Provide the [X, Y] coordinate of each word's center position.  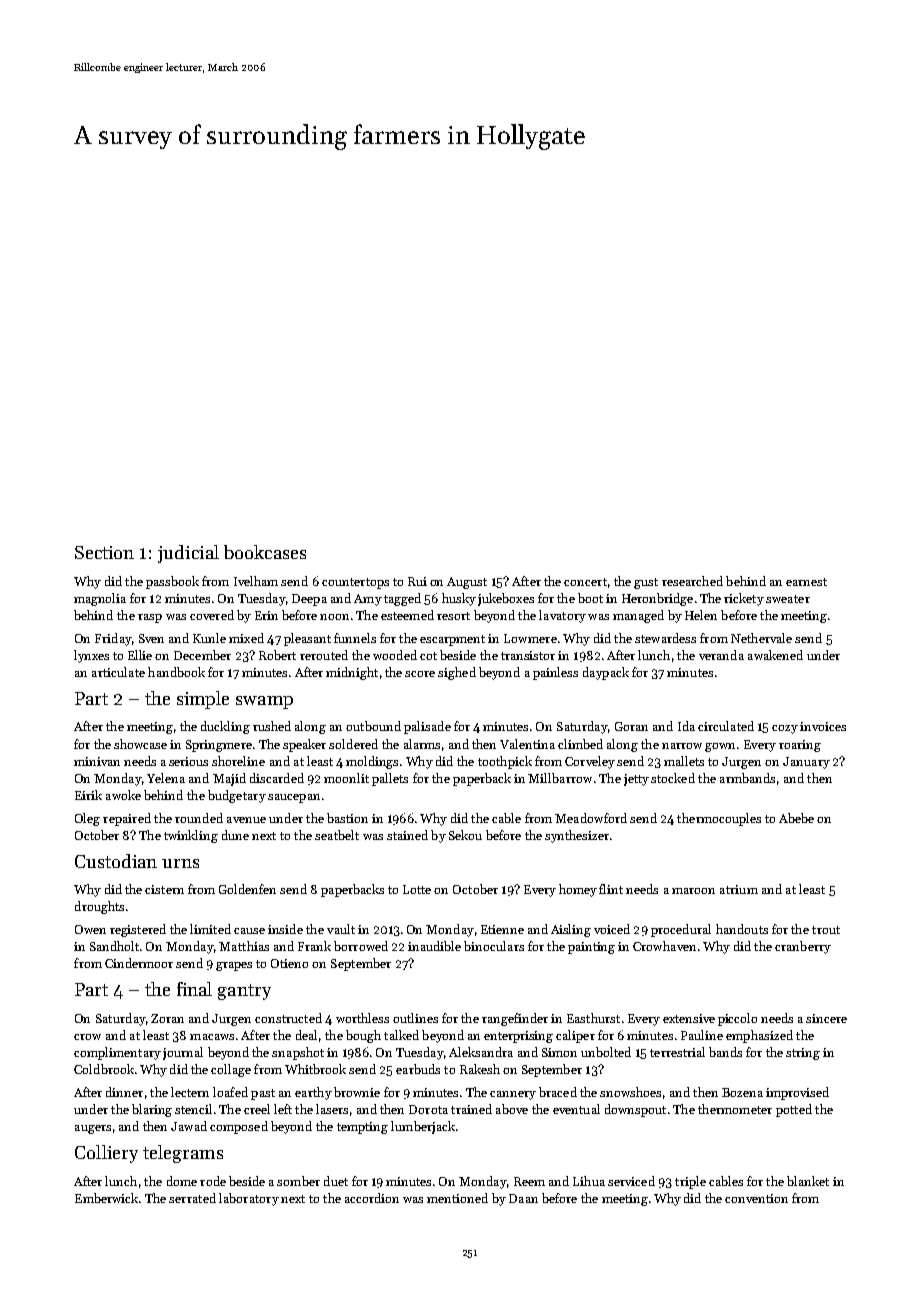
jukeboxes [506, 599]
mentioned [457, 1198]
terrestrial [677, 1052]
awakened [775, 655]
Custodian [116, 861]
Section [104, 552]
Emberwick [106, 1198]
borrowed [361, 946]
